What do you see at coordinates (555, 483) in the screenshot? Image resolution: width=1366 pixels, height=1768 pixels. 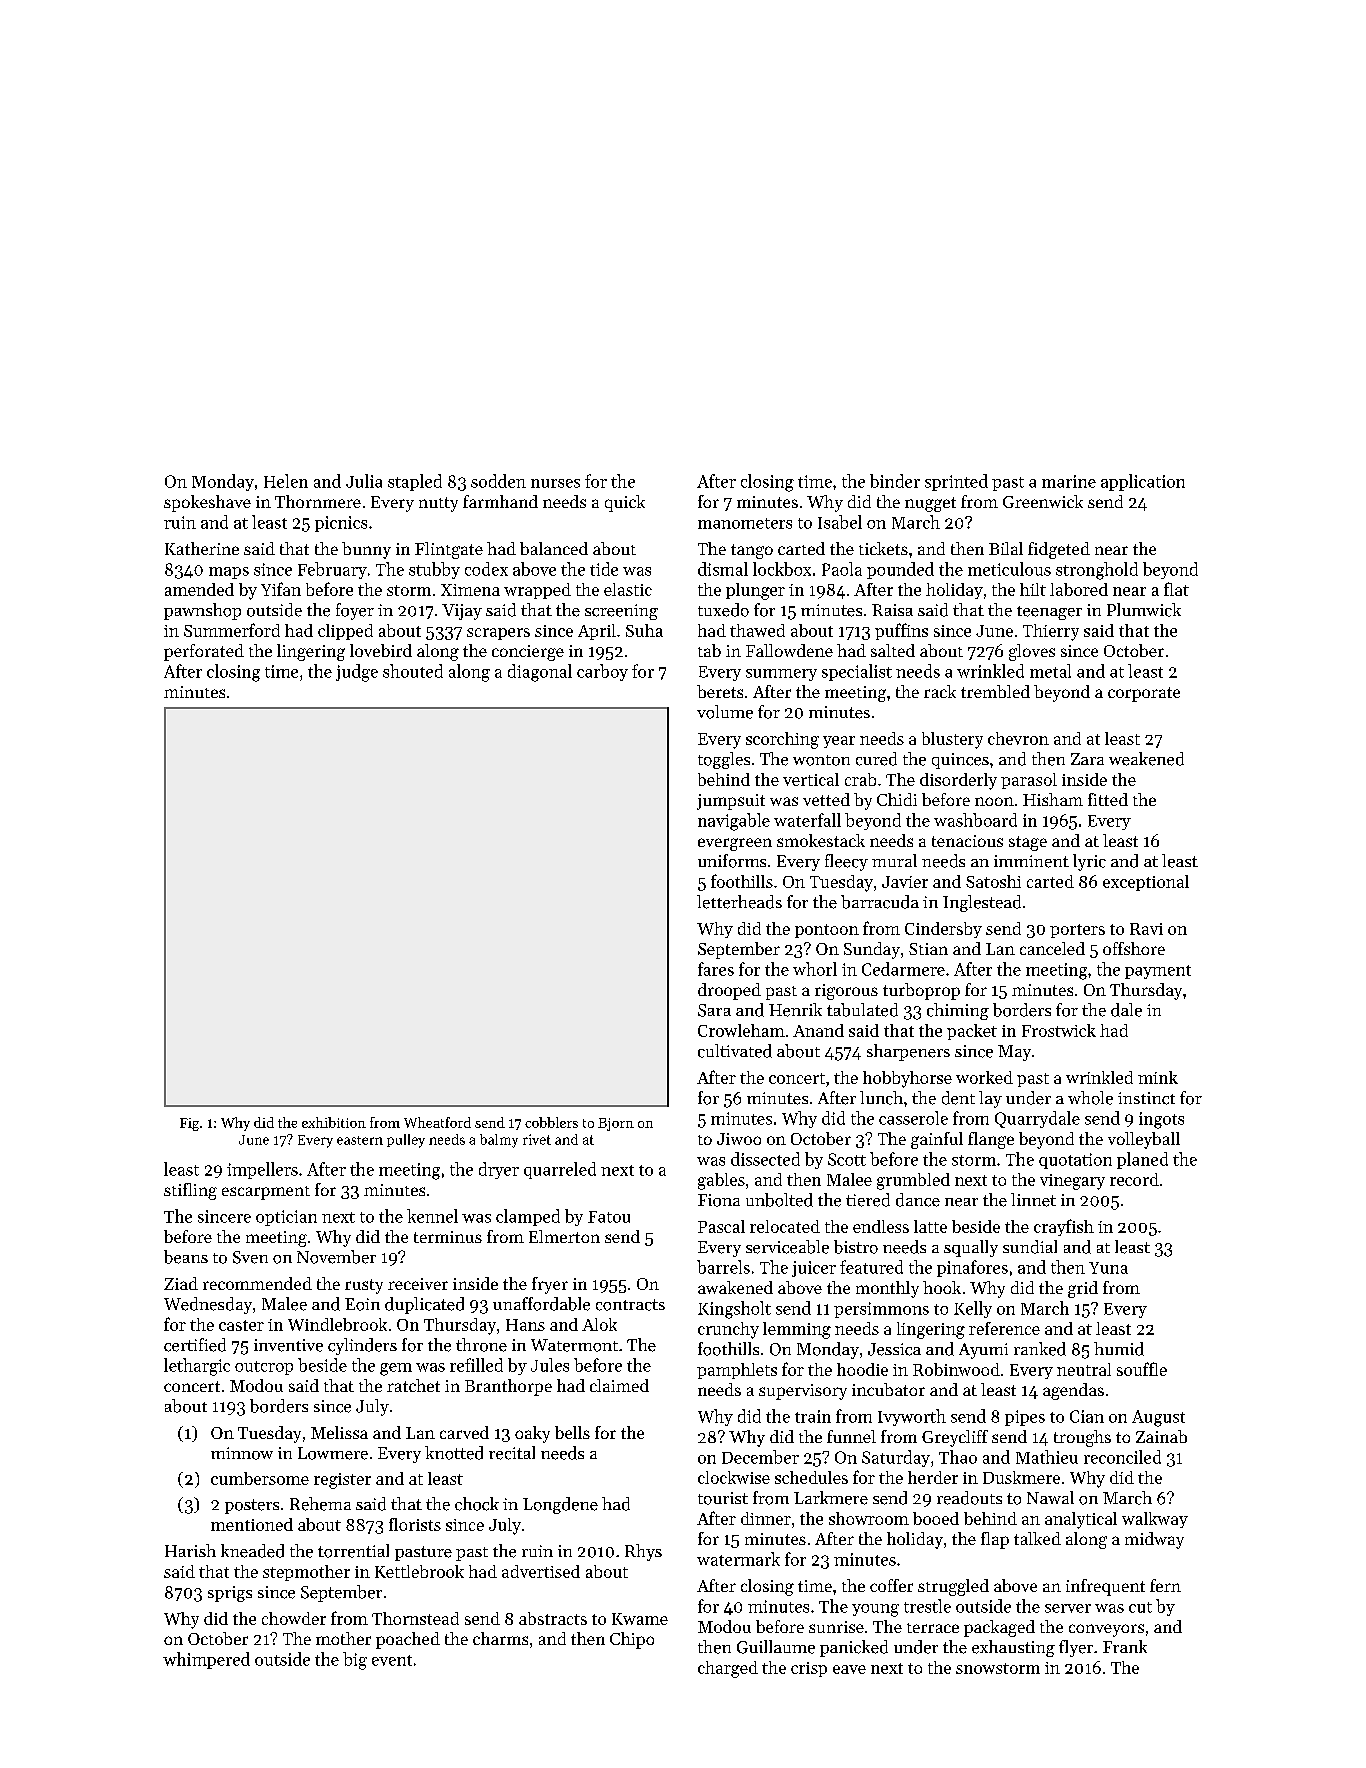 I see `nurses` at bounding box center [555, 483].
